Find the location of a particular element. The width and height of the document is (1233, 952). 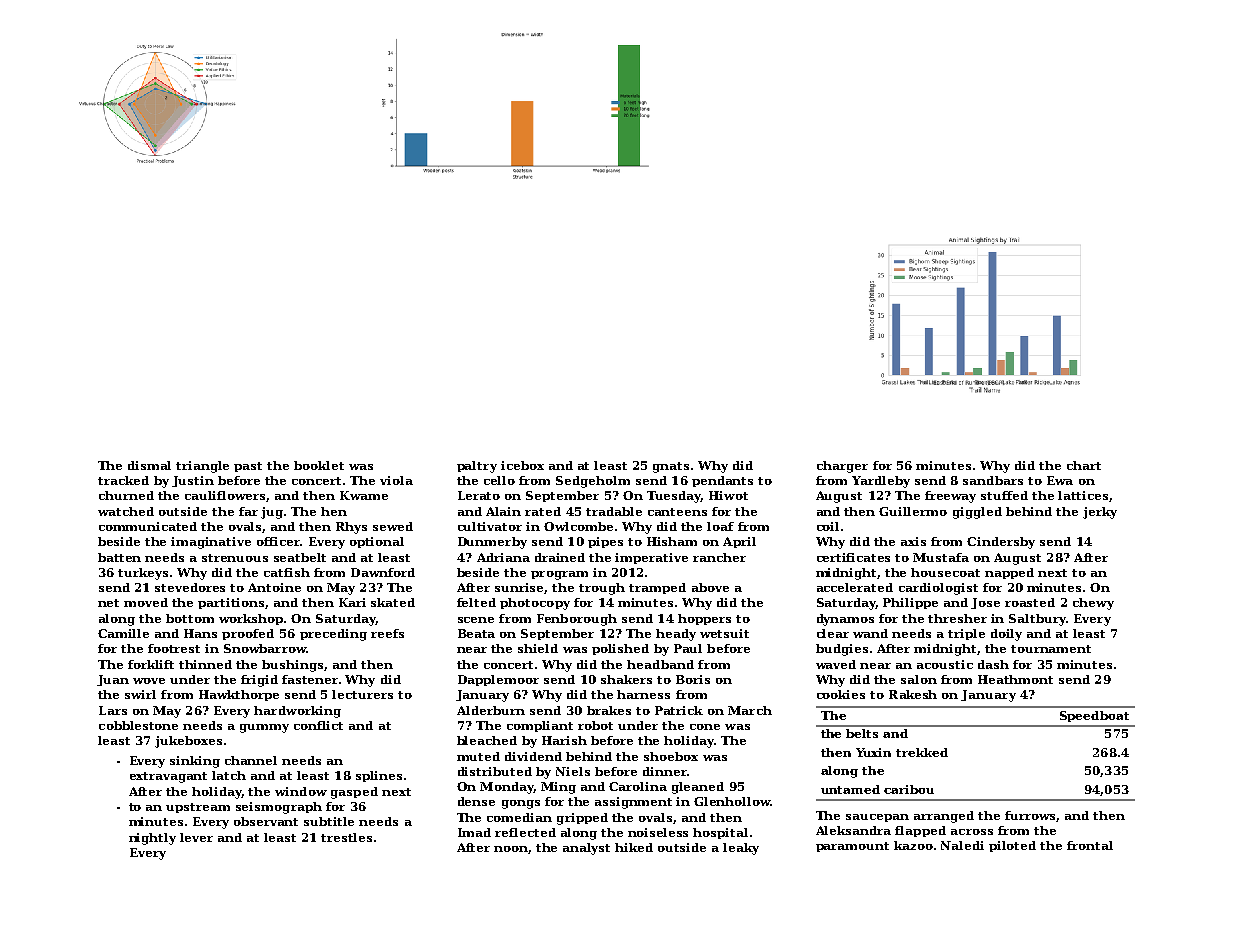

gnats is located at coordinates (671, 467).
